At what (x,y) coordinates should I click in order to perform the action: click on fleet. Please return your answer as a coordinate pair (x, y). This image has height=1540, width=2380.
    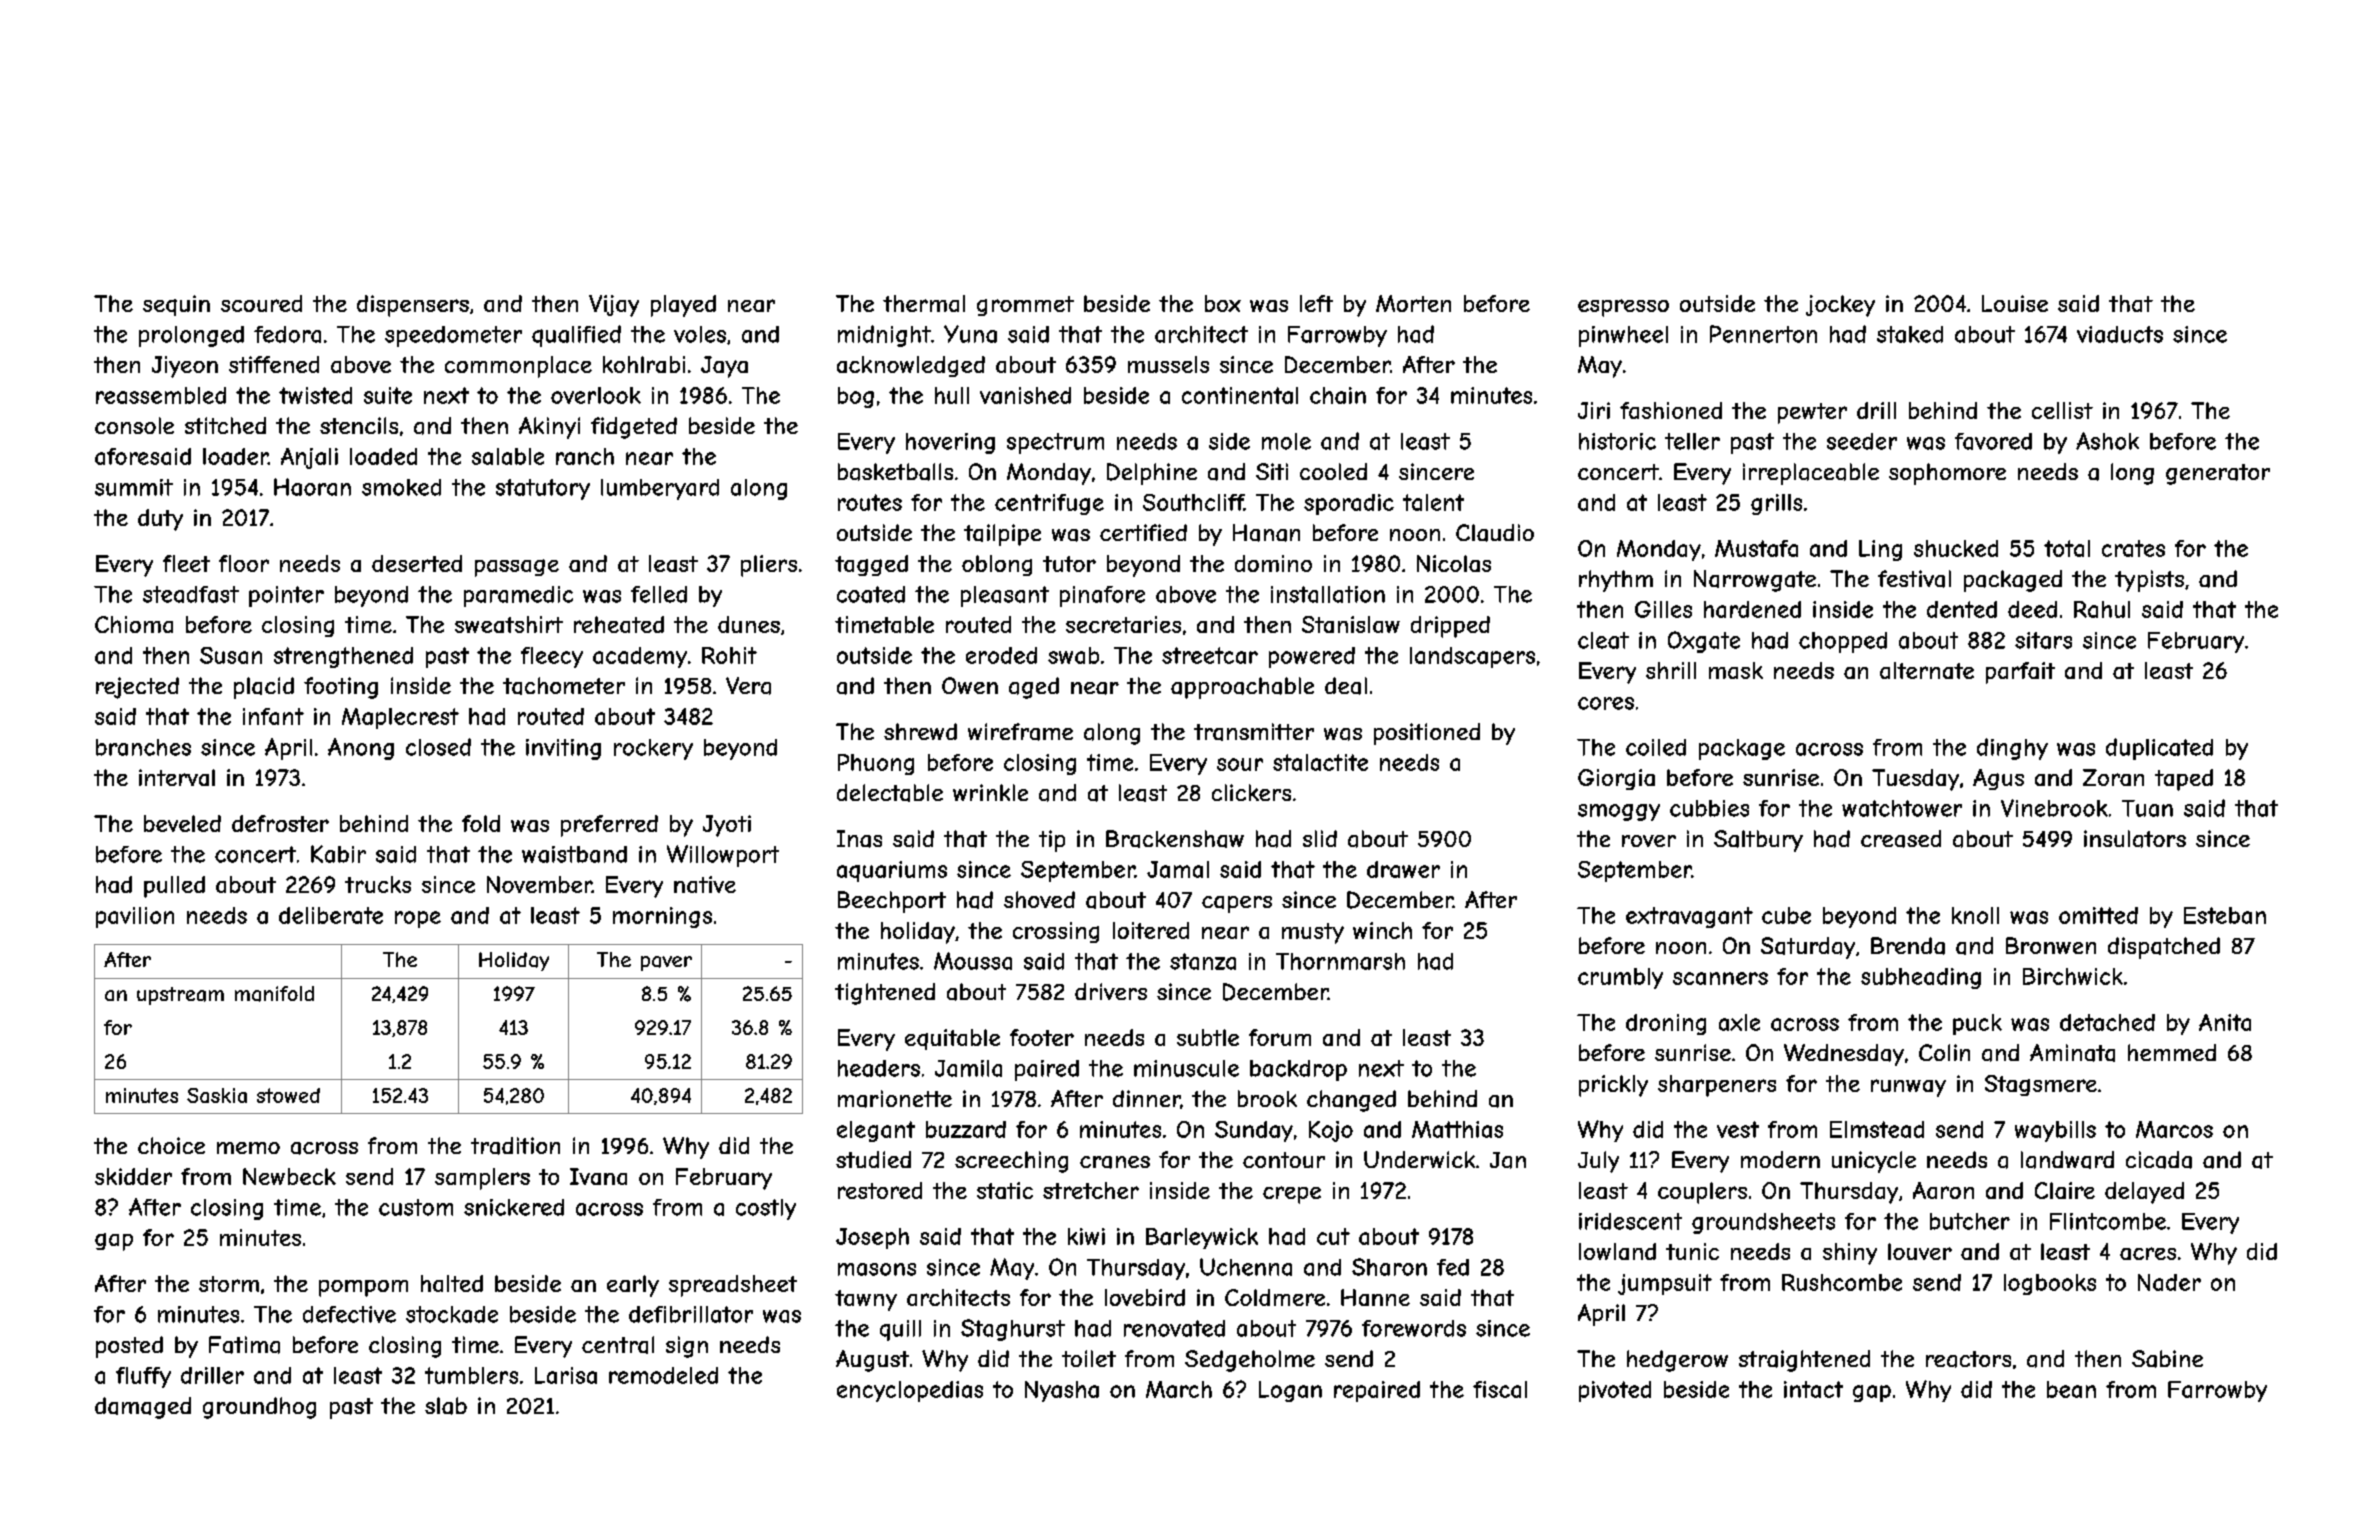
    Looking at the image, I should click on (186, 563).
